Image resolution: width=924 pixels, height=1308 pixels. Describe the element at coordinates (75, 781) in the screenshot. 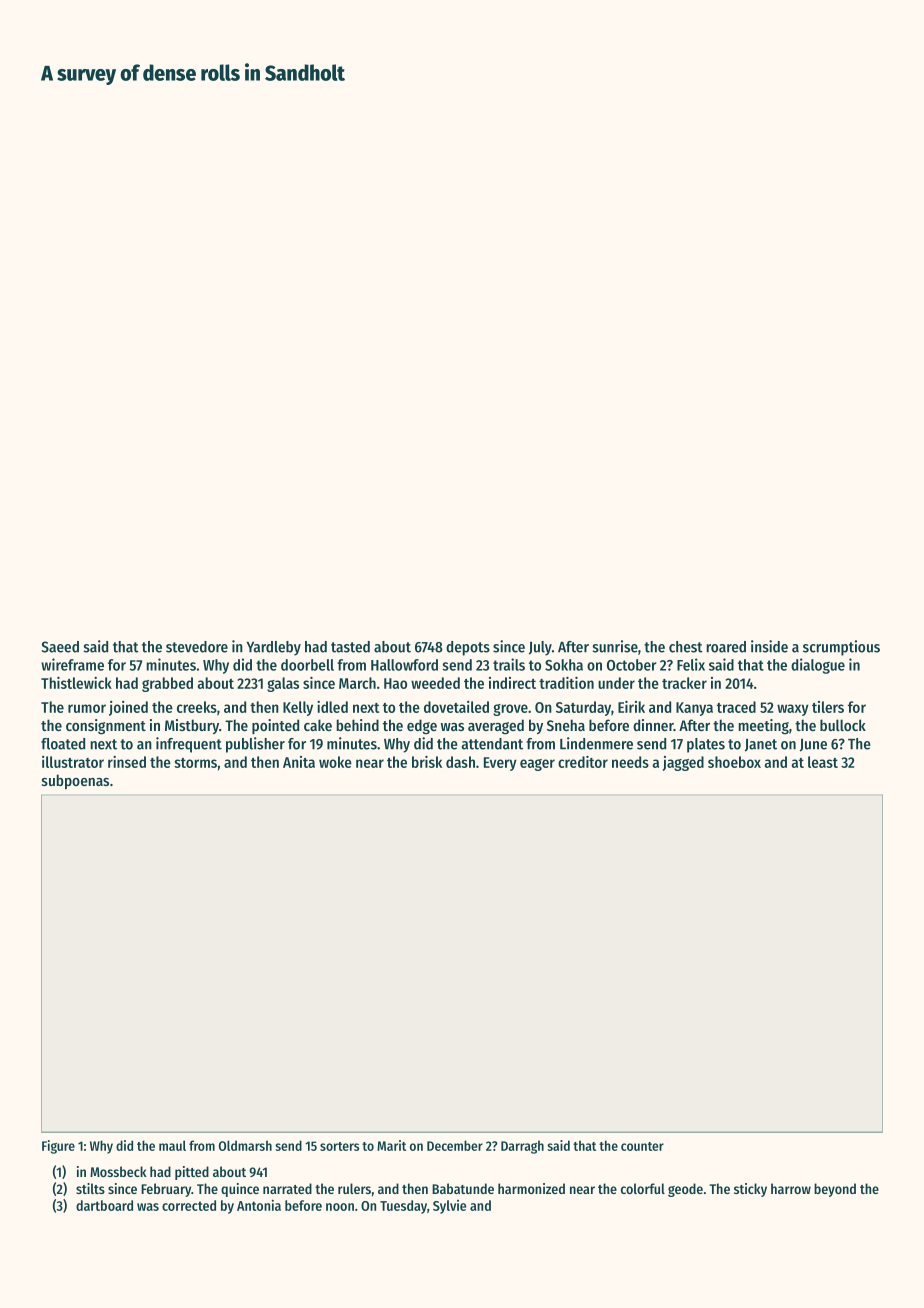

I see `subpoenas` at that location.
